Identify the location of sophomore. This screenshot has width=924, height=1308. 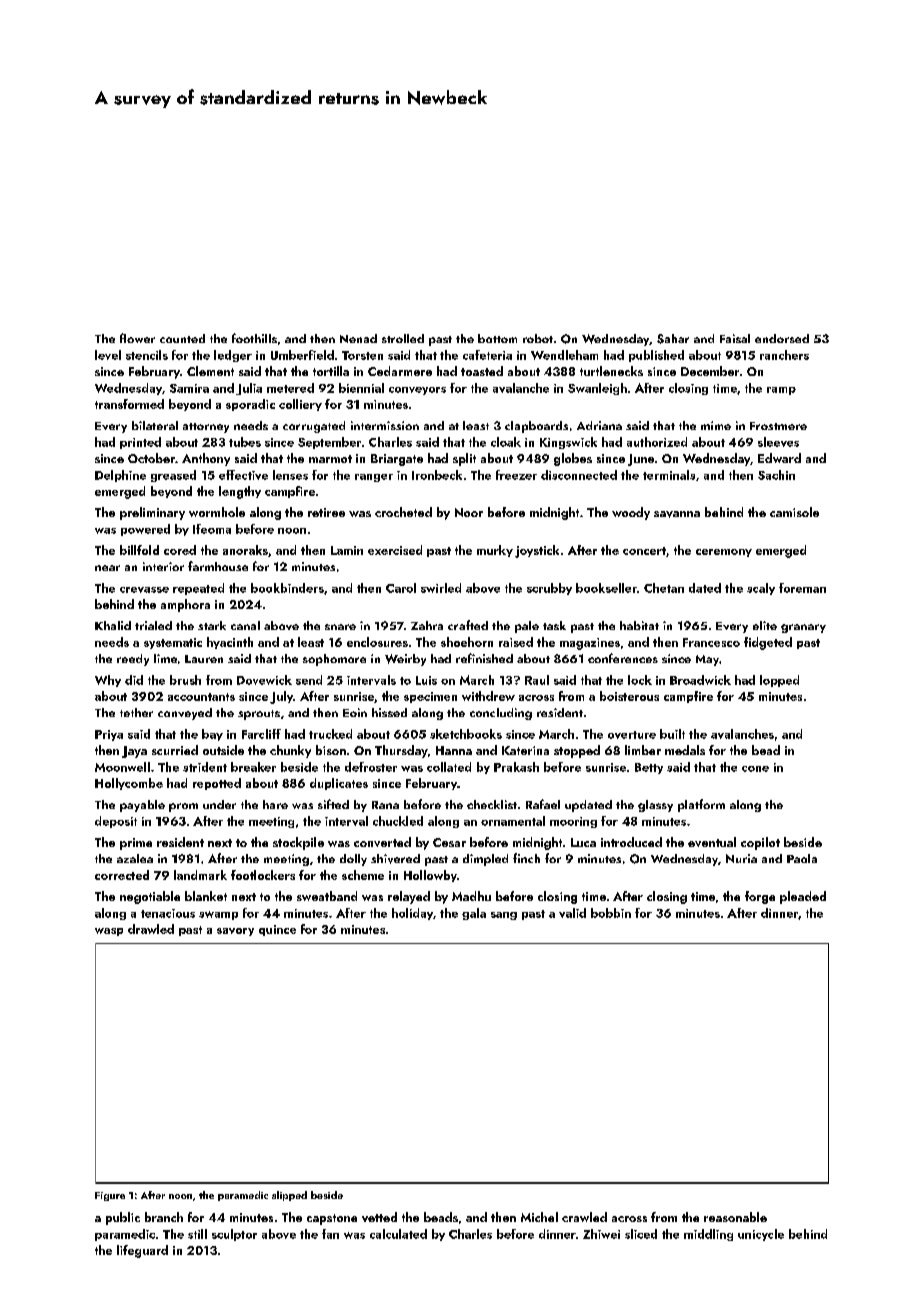
(334, 660).
